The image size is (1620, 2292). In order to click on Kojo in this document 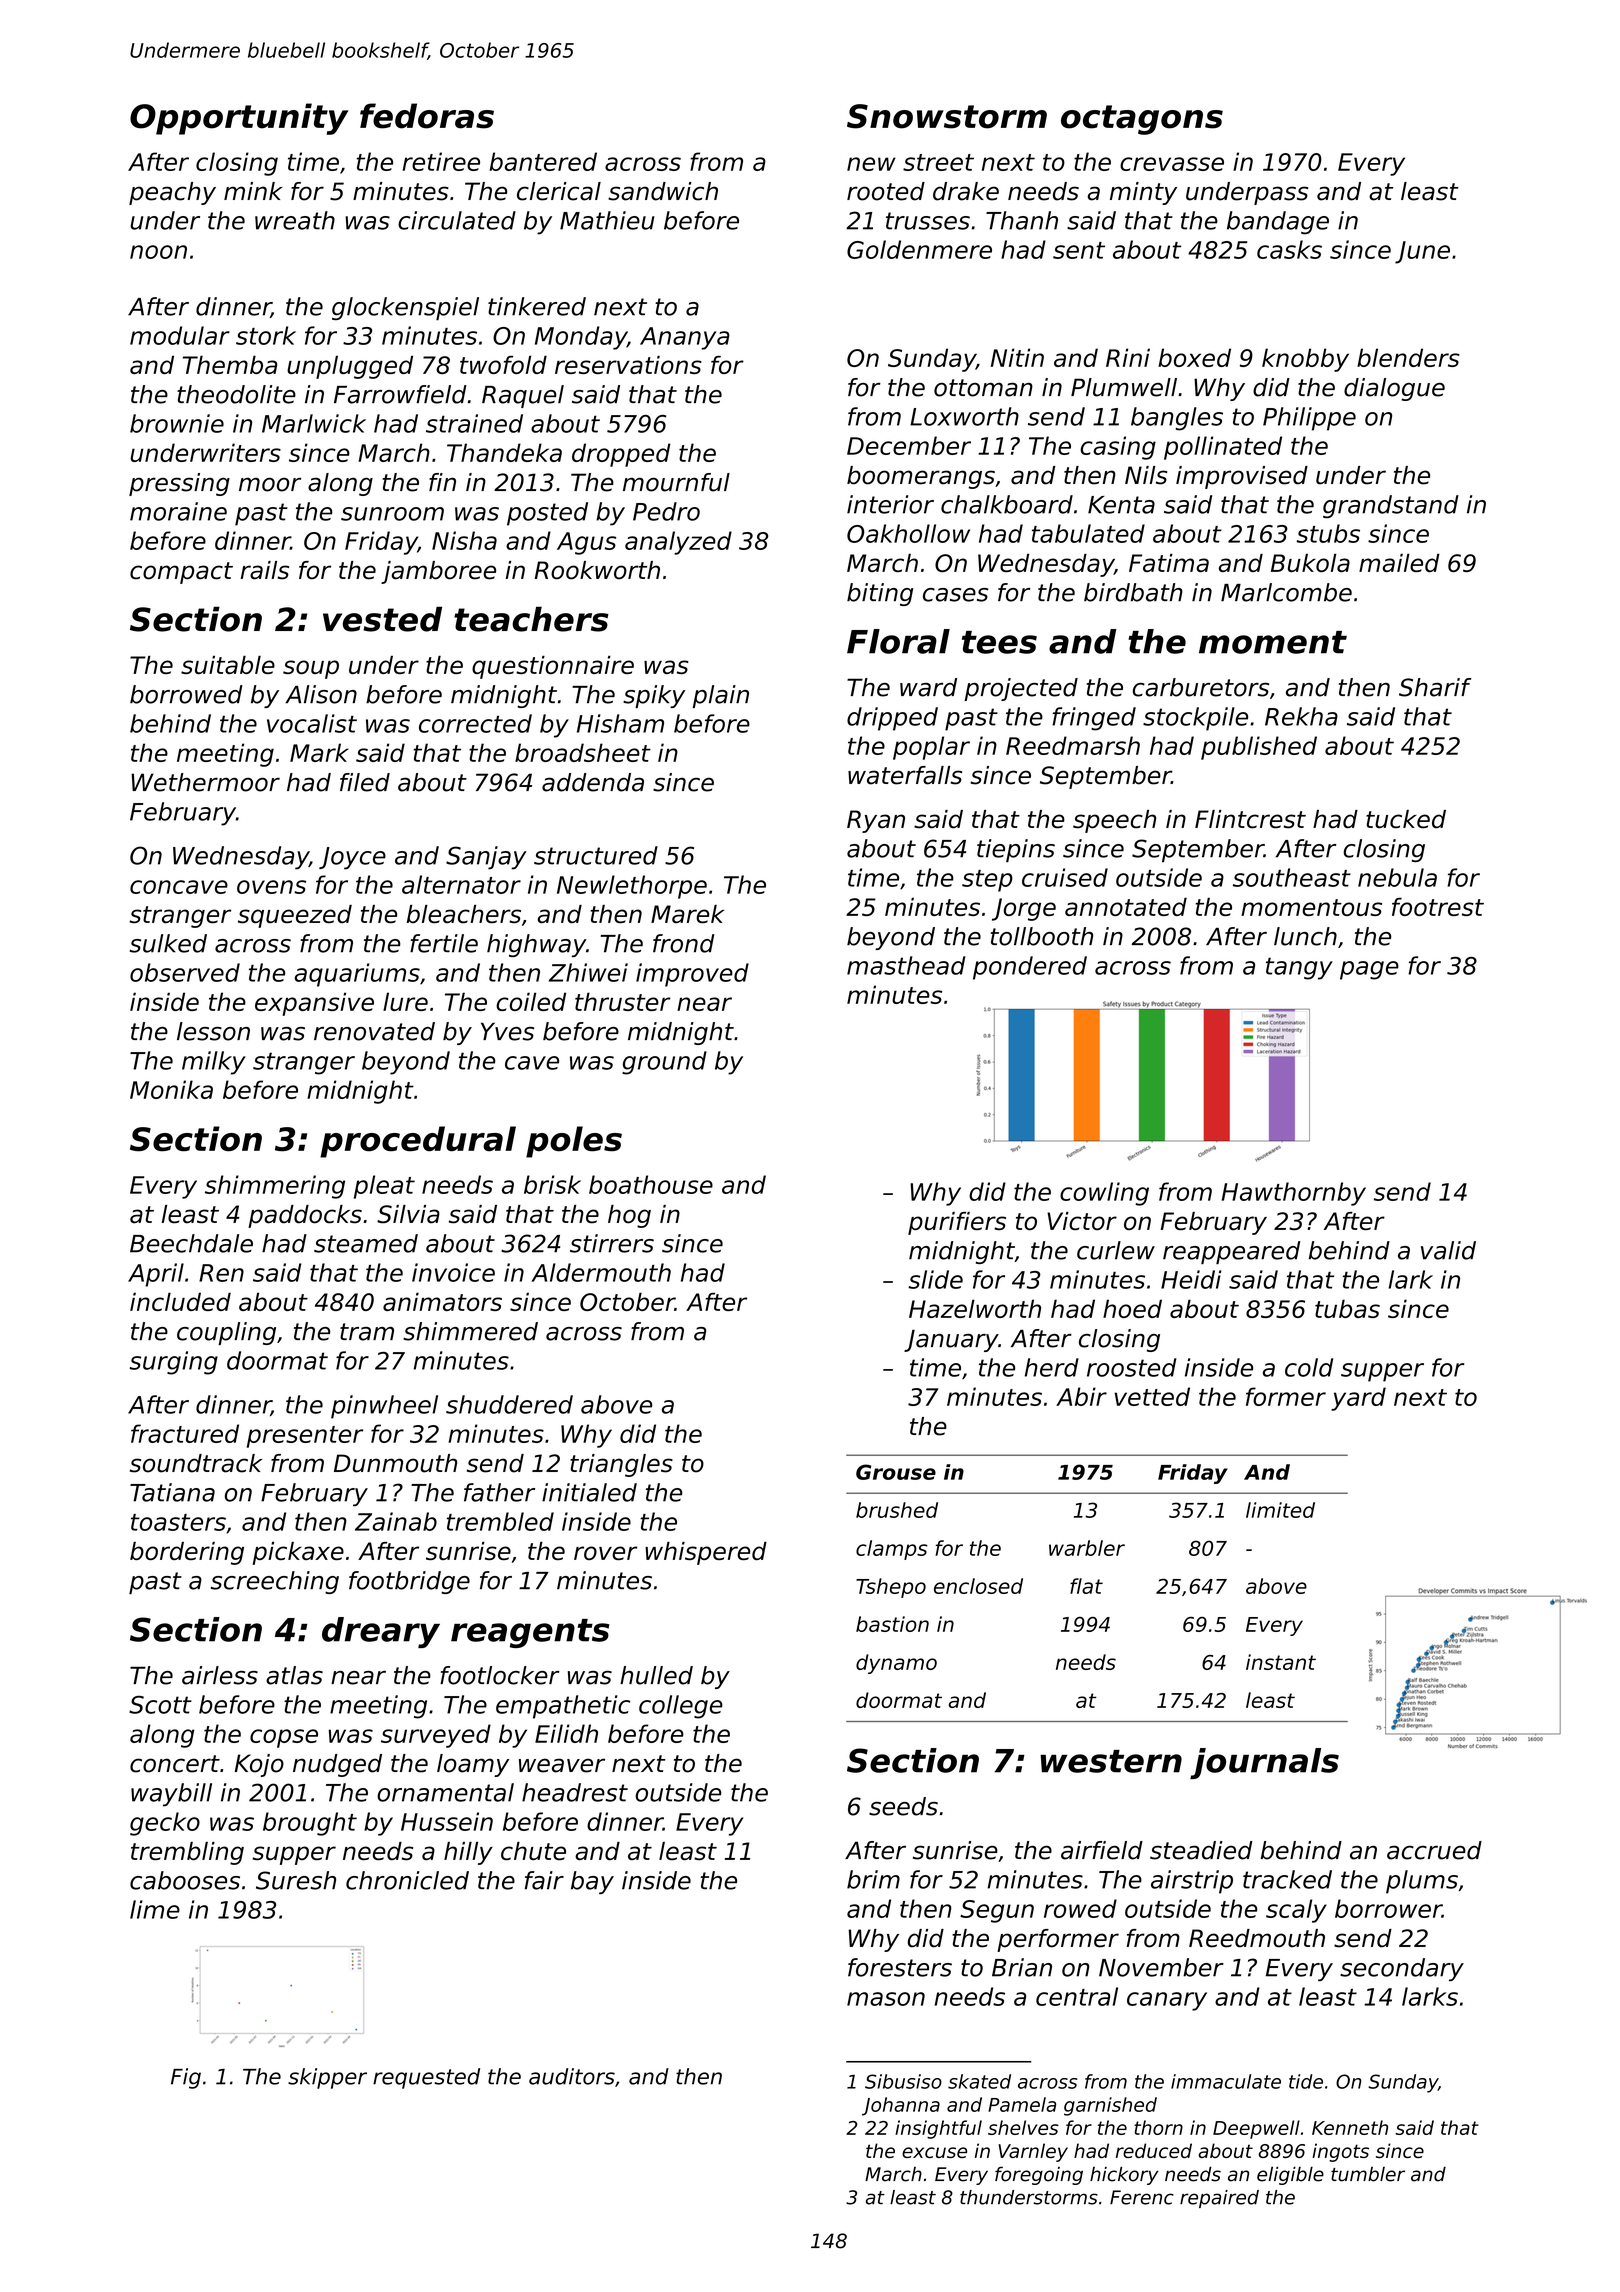, I will do `click(259, 1765)`.
